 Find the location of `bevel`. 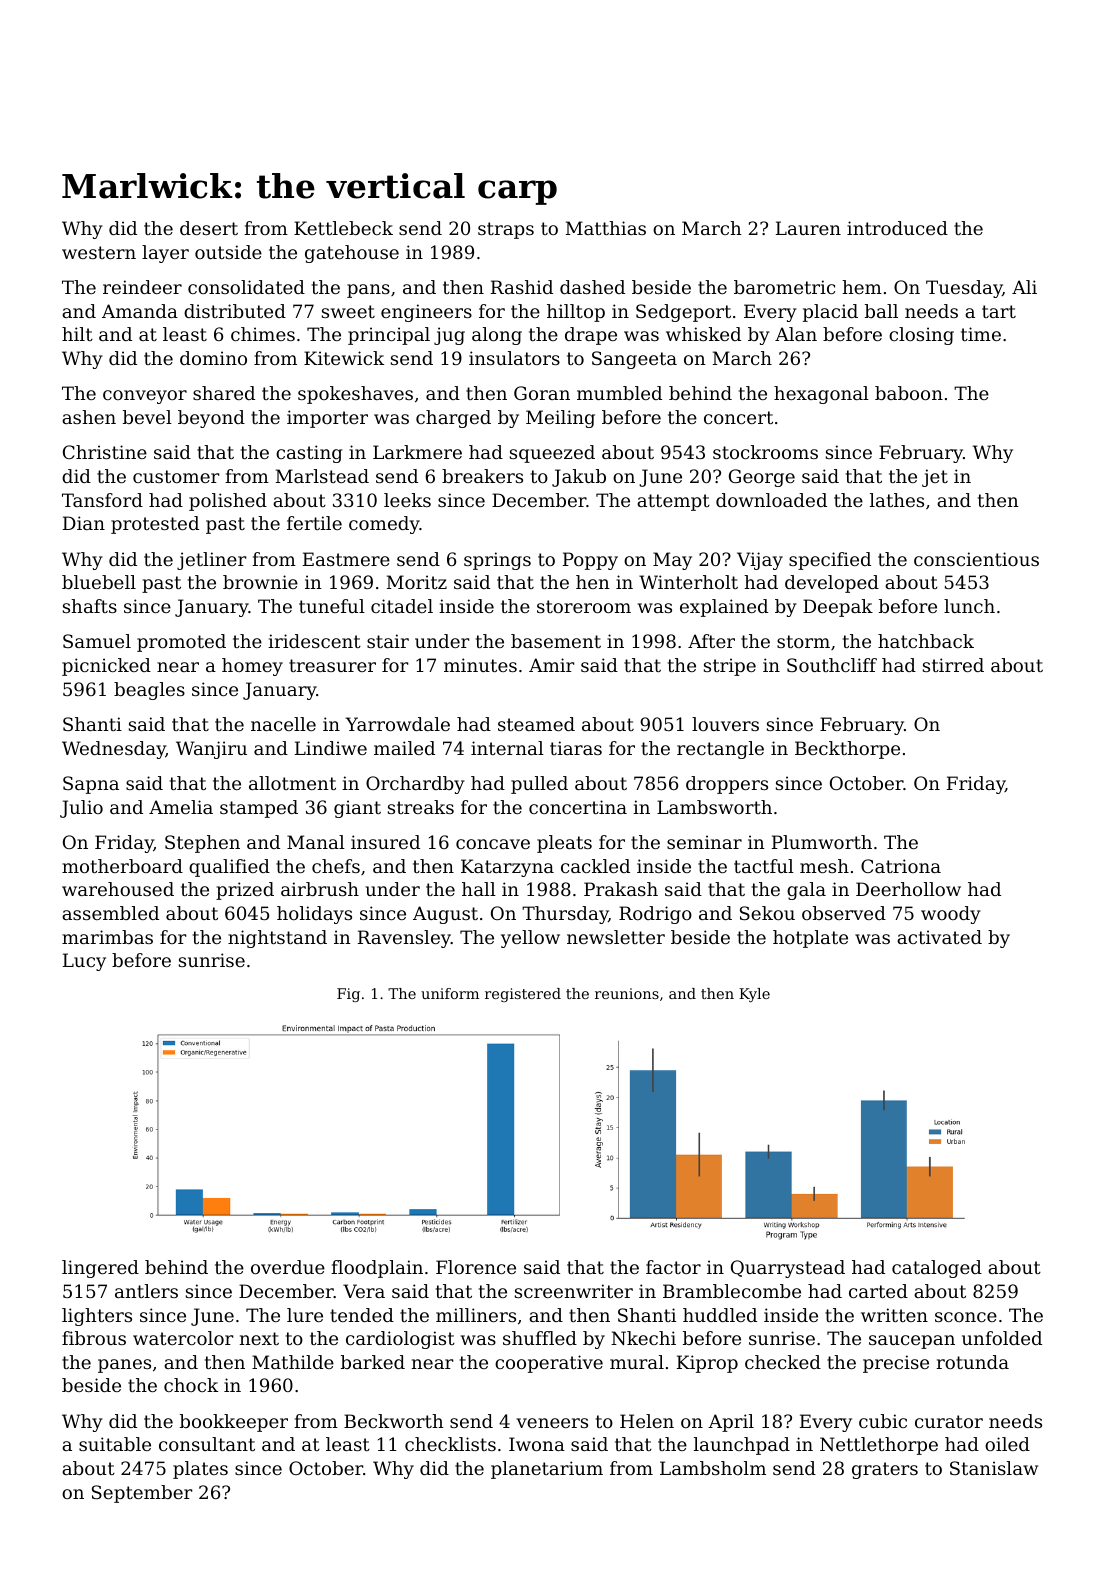

bevel is located at coordinates (147, 417).
